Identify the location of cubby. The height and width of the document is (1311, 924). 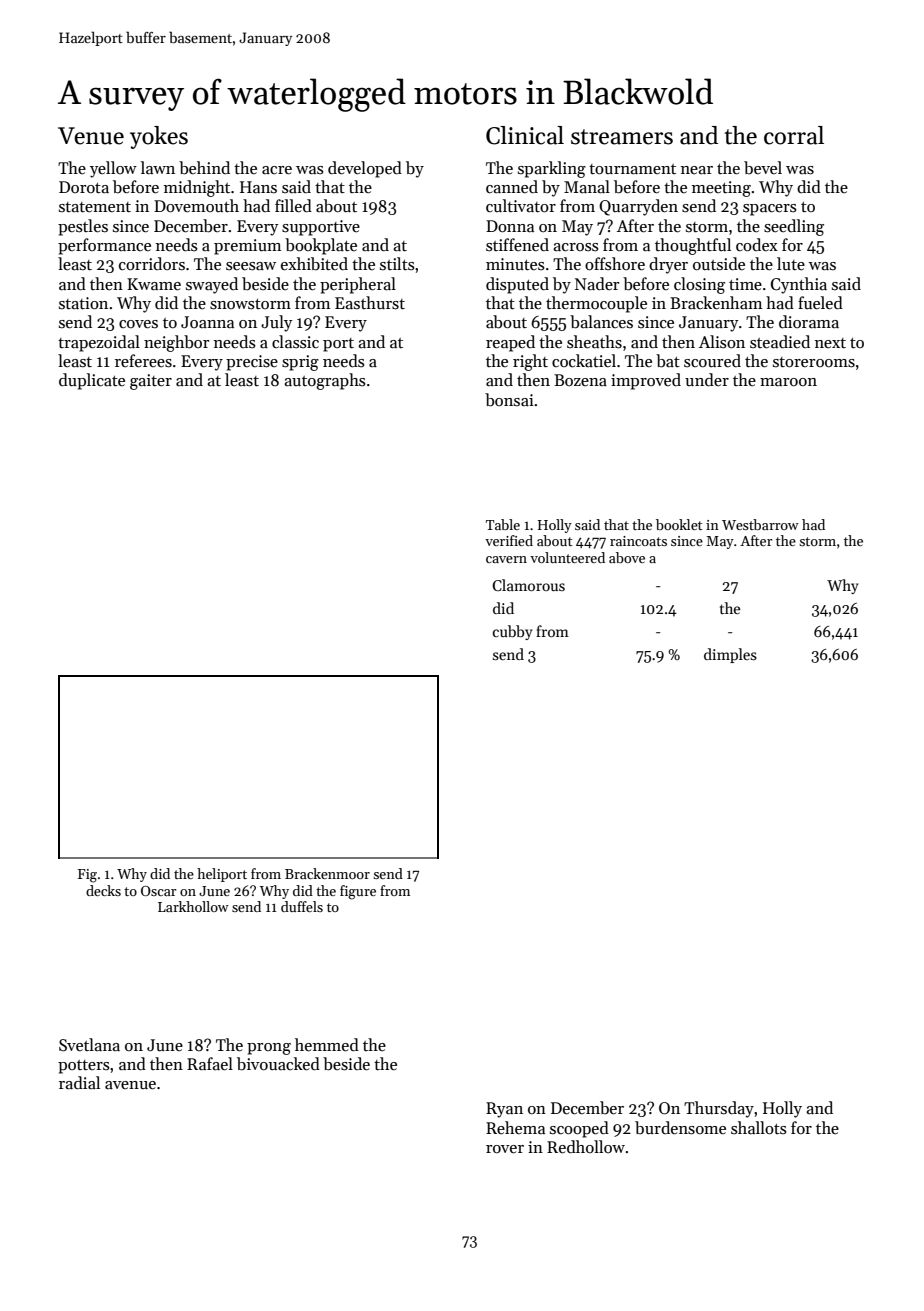
(513, 632).
